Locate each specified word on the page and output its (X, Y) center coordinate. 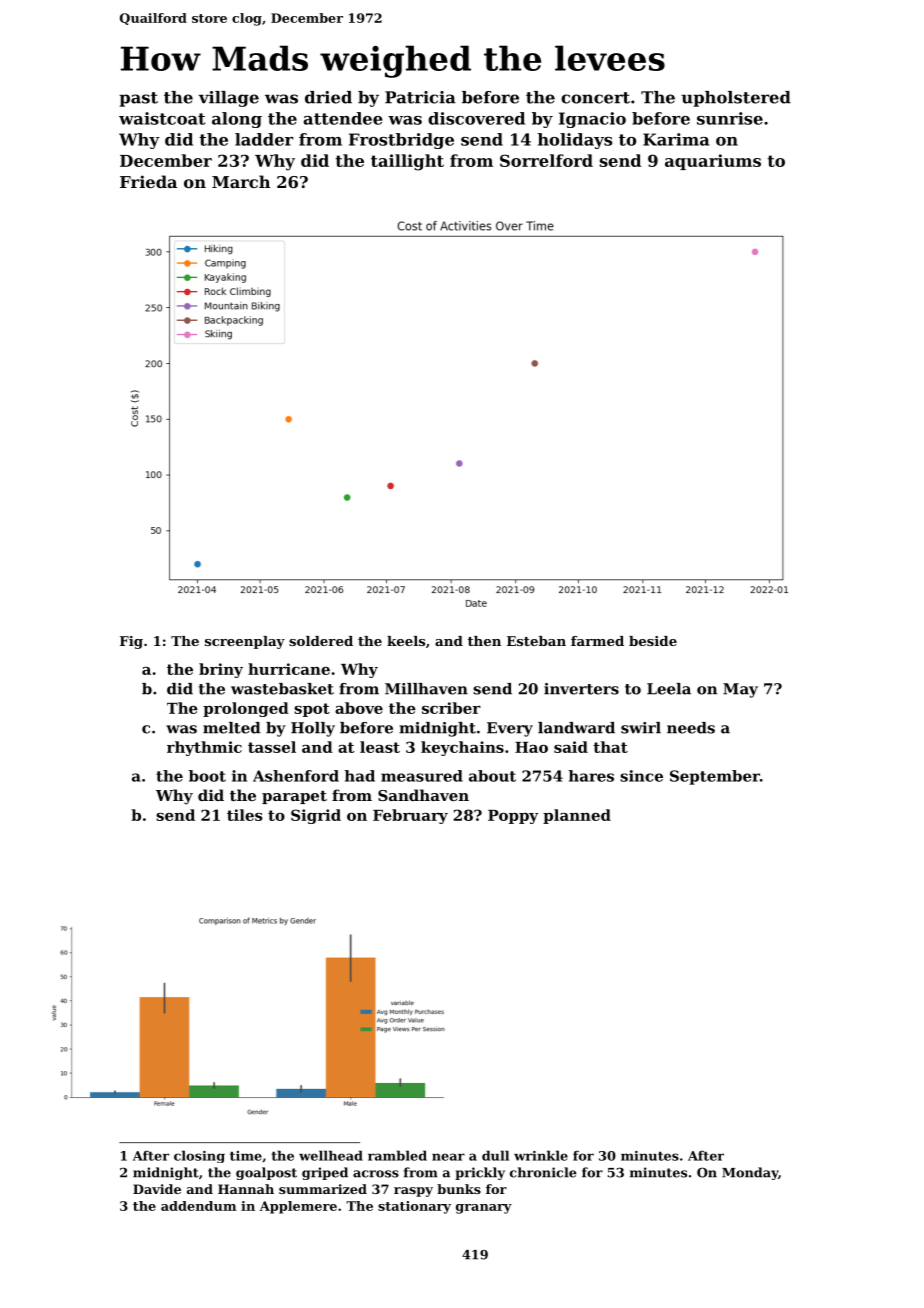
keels (406, 641)
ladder (264, 139)
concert (595, 98)
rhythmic (204, 748)
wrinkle (541, 1155)
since (641, 776)
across (376, 1174)
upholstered (736, 99)
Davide (157, 1189)
